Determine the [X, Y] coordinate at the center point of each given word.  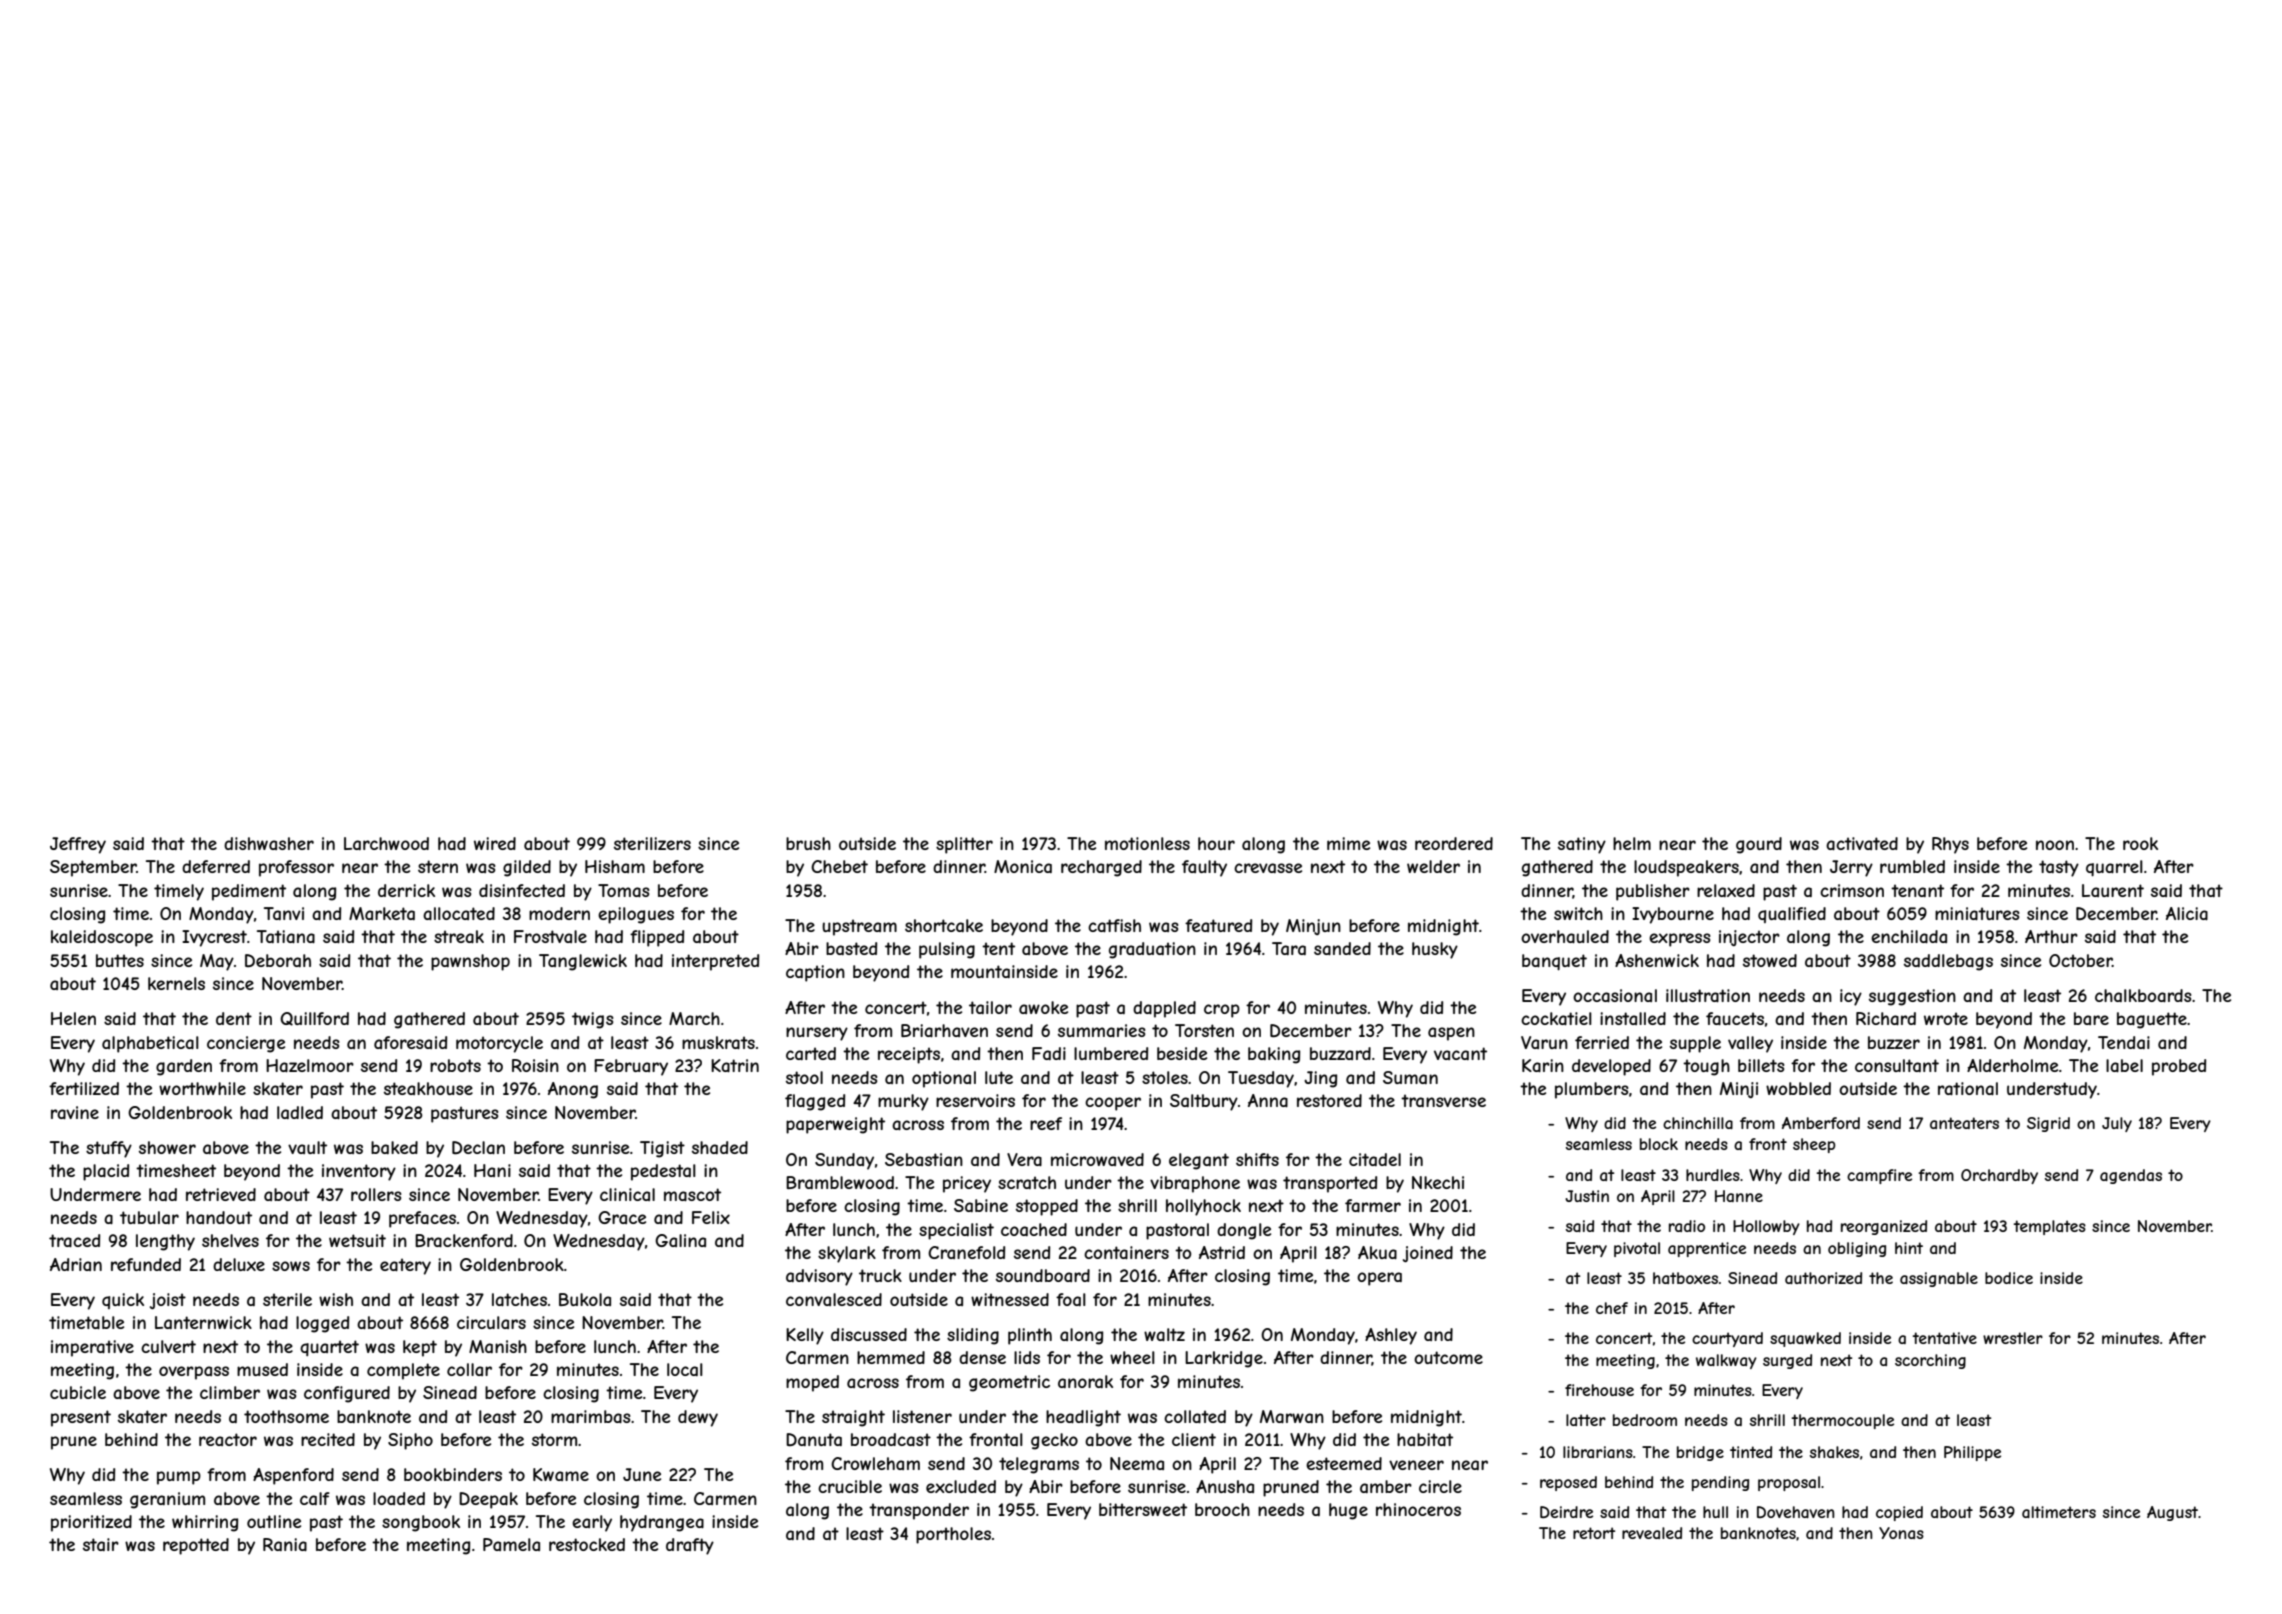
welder [1433, 866]
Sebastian [924, 1159]
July [2117, 1124]
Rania [285, 1544]
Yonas [1901, 1533]
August [2172, 1513]
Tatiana [286, 936]
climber [230, 1392]
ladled [300, 1112]
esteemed [1344, 1463]
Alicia [2187, 913]
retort [1594, 1533]
